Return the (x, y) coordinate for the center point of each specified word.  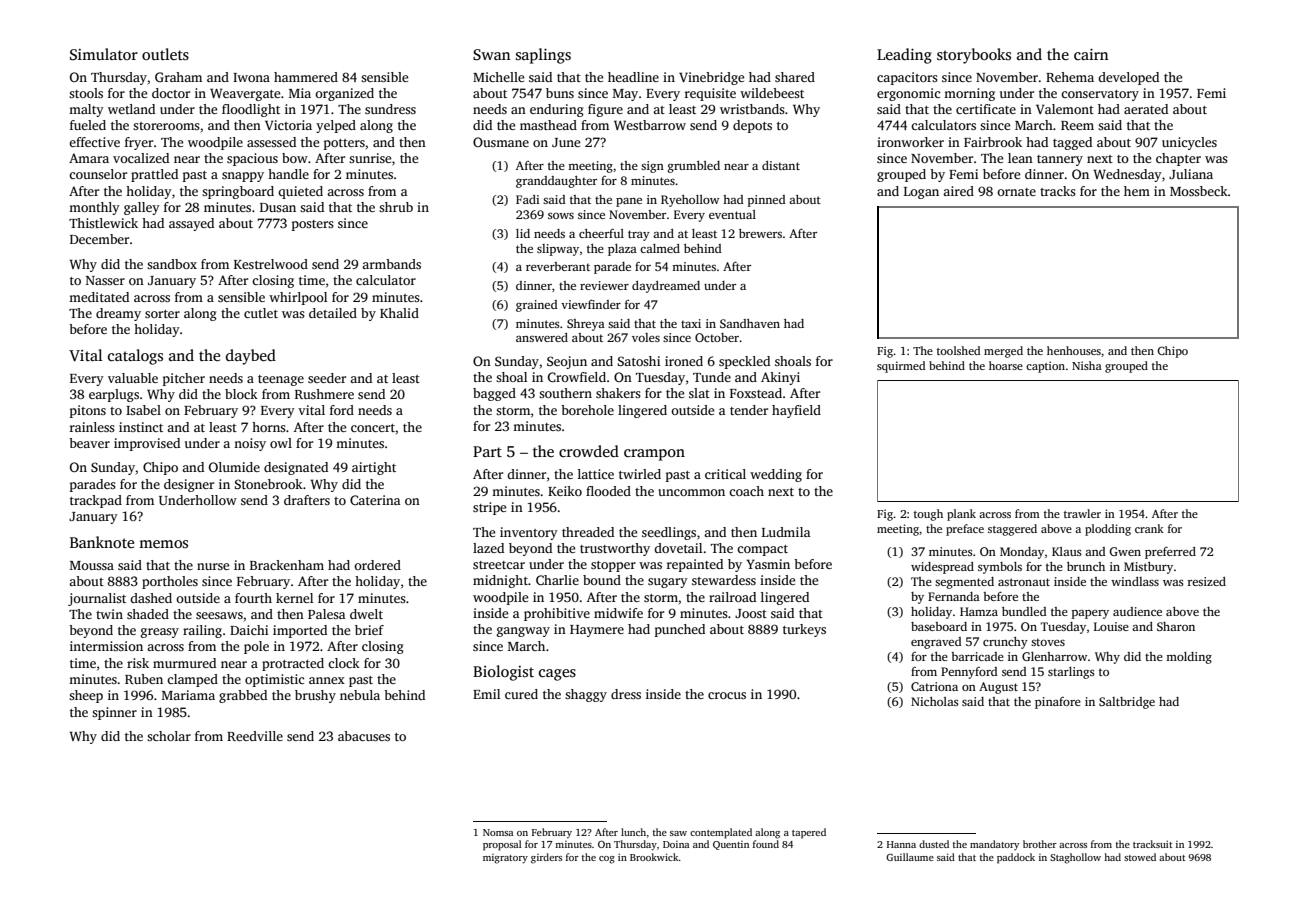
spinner (114, 713)
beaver (89, 443)
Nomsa (498, 832)
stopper (613, 566)
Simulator (104, 54)
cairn (1091, 54)
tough (928, 515)
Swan (492, 55)
